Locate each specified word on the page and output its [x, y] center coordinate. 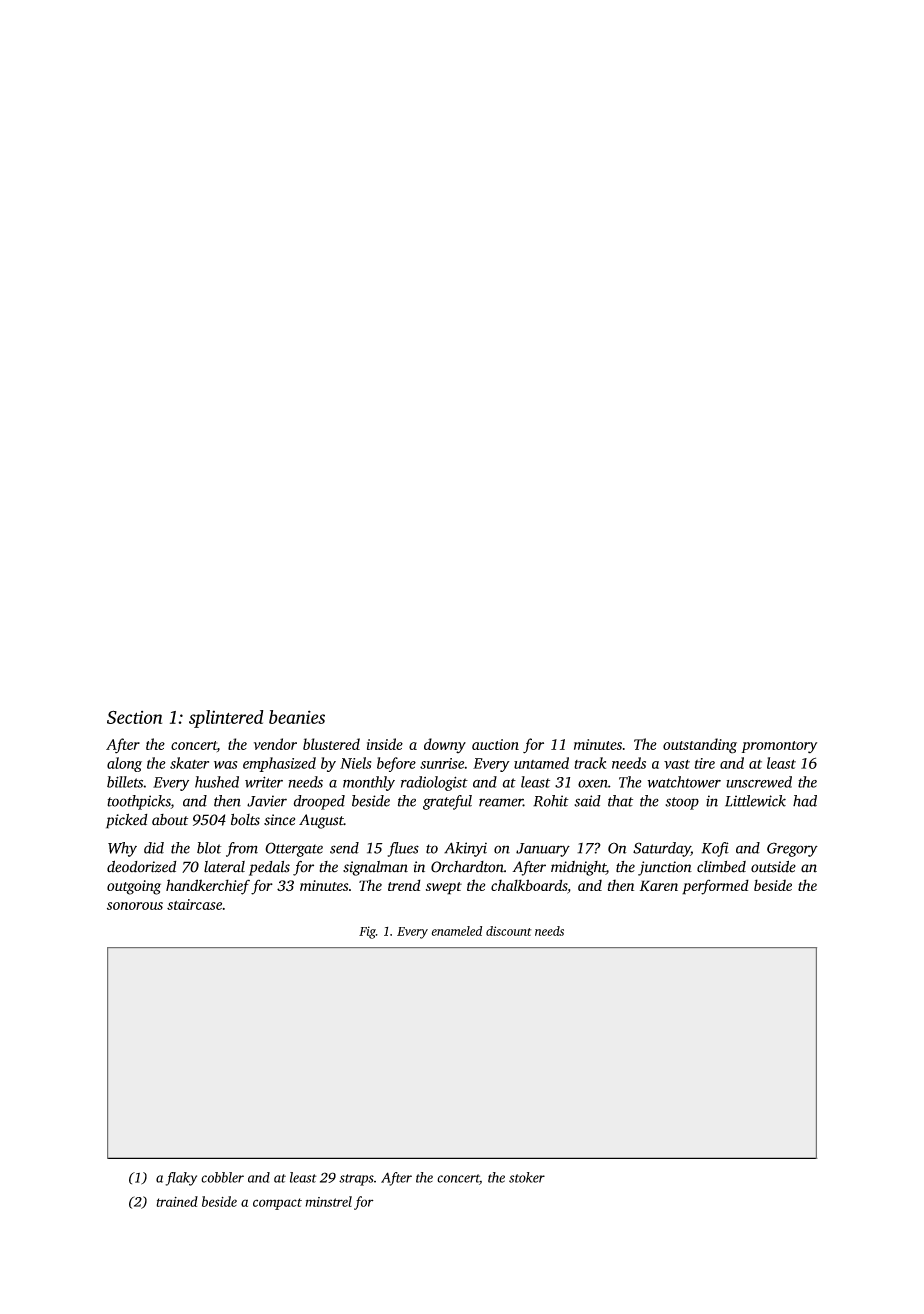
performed [715, 887]
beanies [297, 717]
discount [509, 931]
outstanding [700, 746]
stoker [527, 1177]
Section [134, 717]
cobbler [222, 1177]
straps [356, 1180]
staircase [194, 904]
